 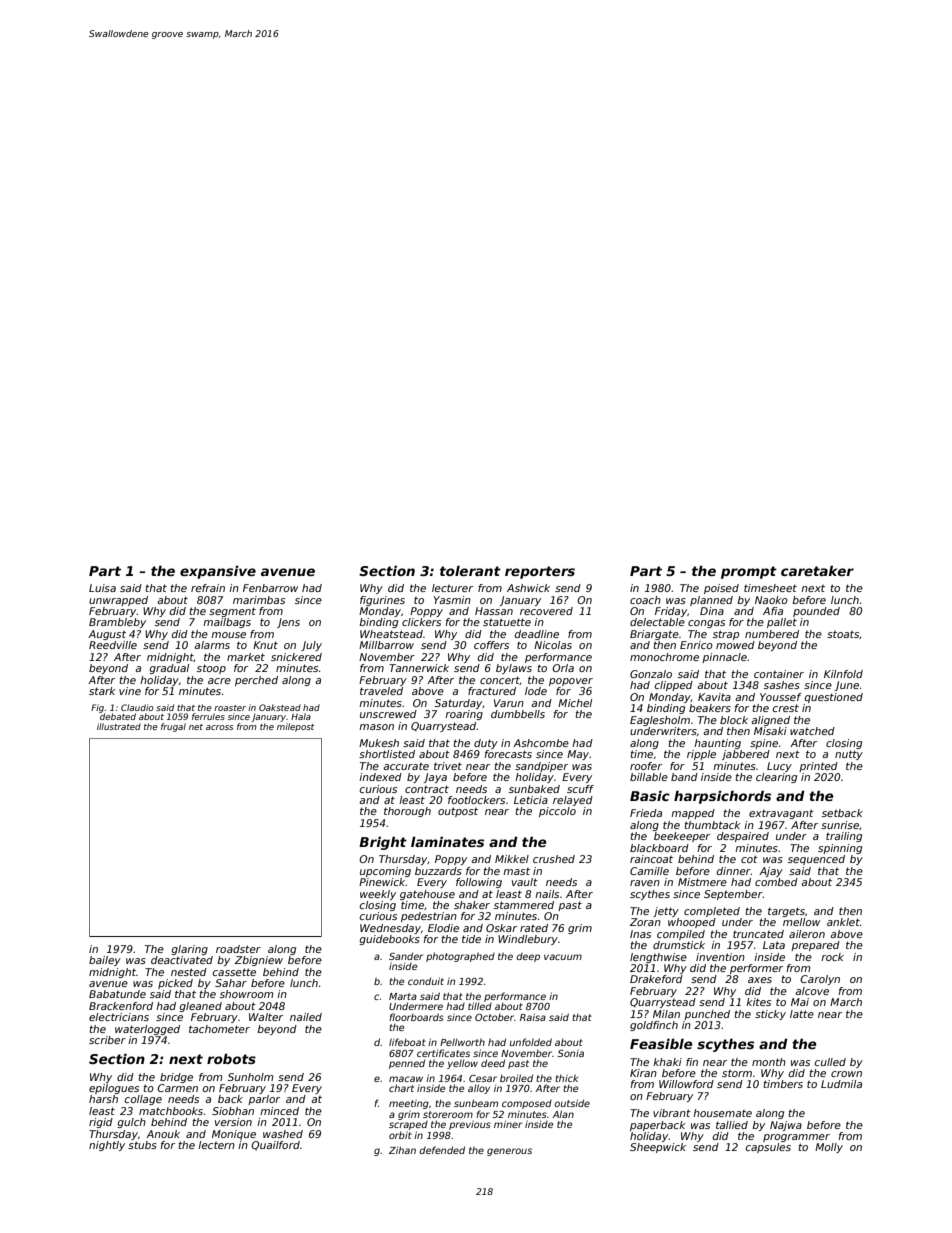 I want to click on stubs, so click(x=142, y=1145).
